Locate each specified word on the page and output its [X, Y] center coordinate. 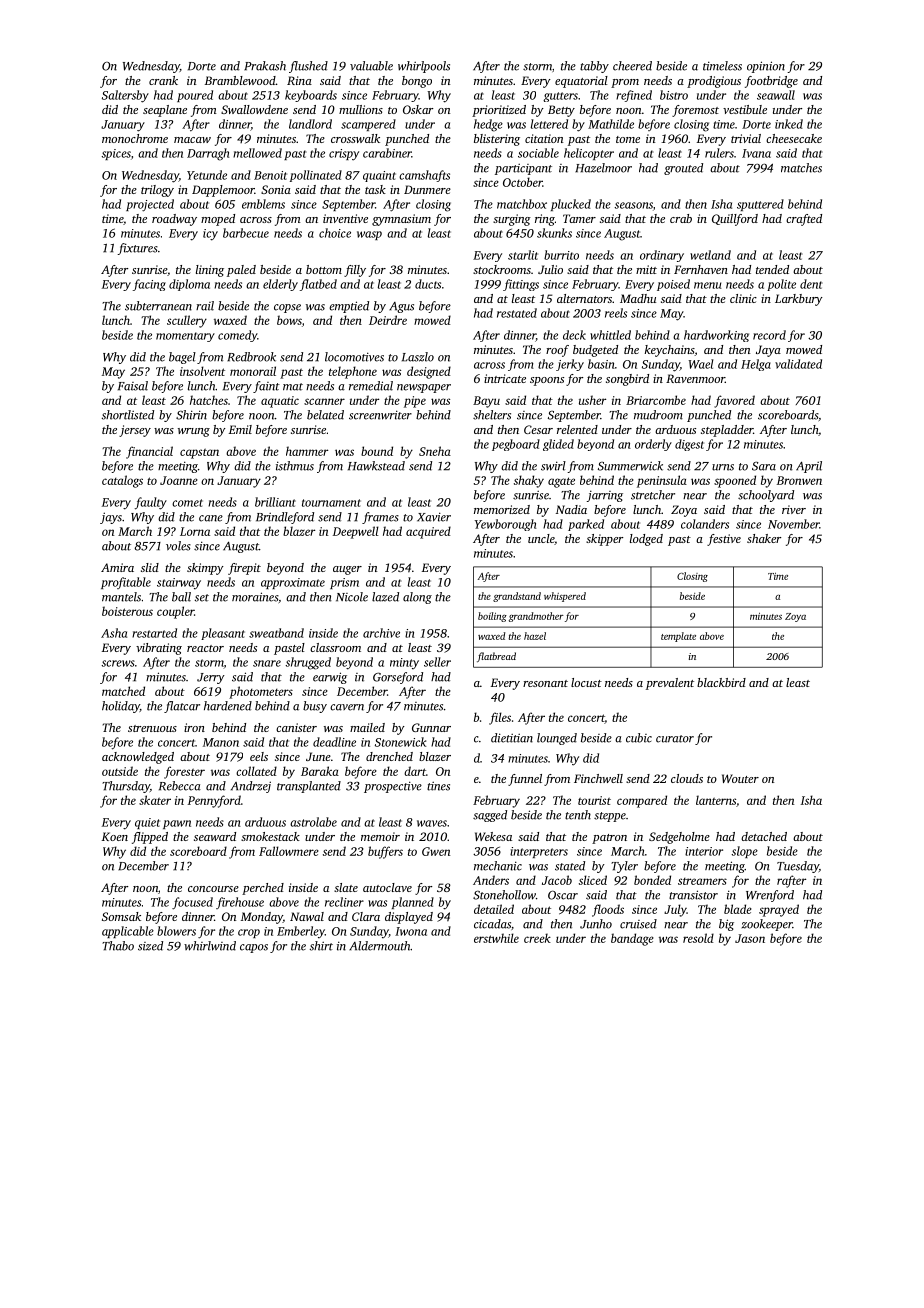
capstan [199, 453]
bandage [632, 939]
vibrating [159, 649]
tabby [594, 67]
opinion [766, 67]
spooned [735, 481]
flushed [308, 67]
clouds [687, 778]
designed [429, 372]
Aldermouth [380, 946]
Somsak [121, 916]
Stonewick [400, 742]
